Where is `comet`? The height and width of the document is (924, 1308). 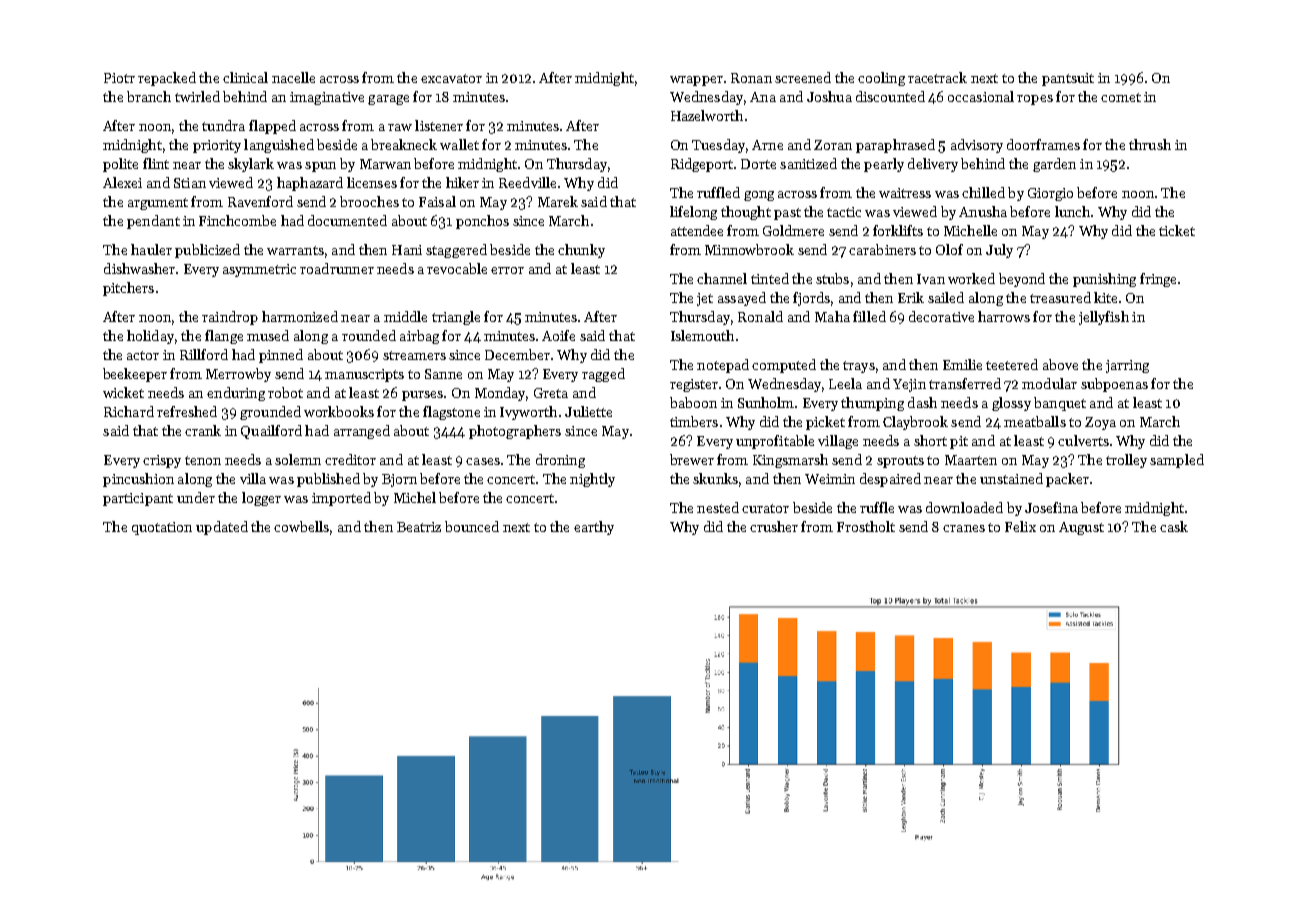
comet is located at coordinates (1121, 97).
